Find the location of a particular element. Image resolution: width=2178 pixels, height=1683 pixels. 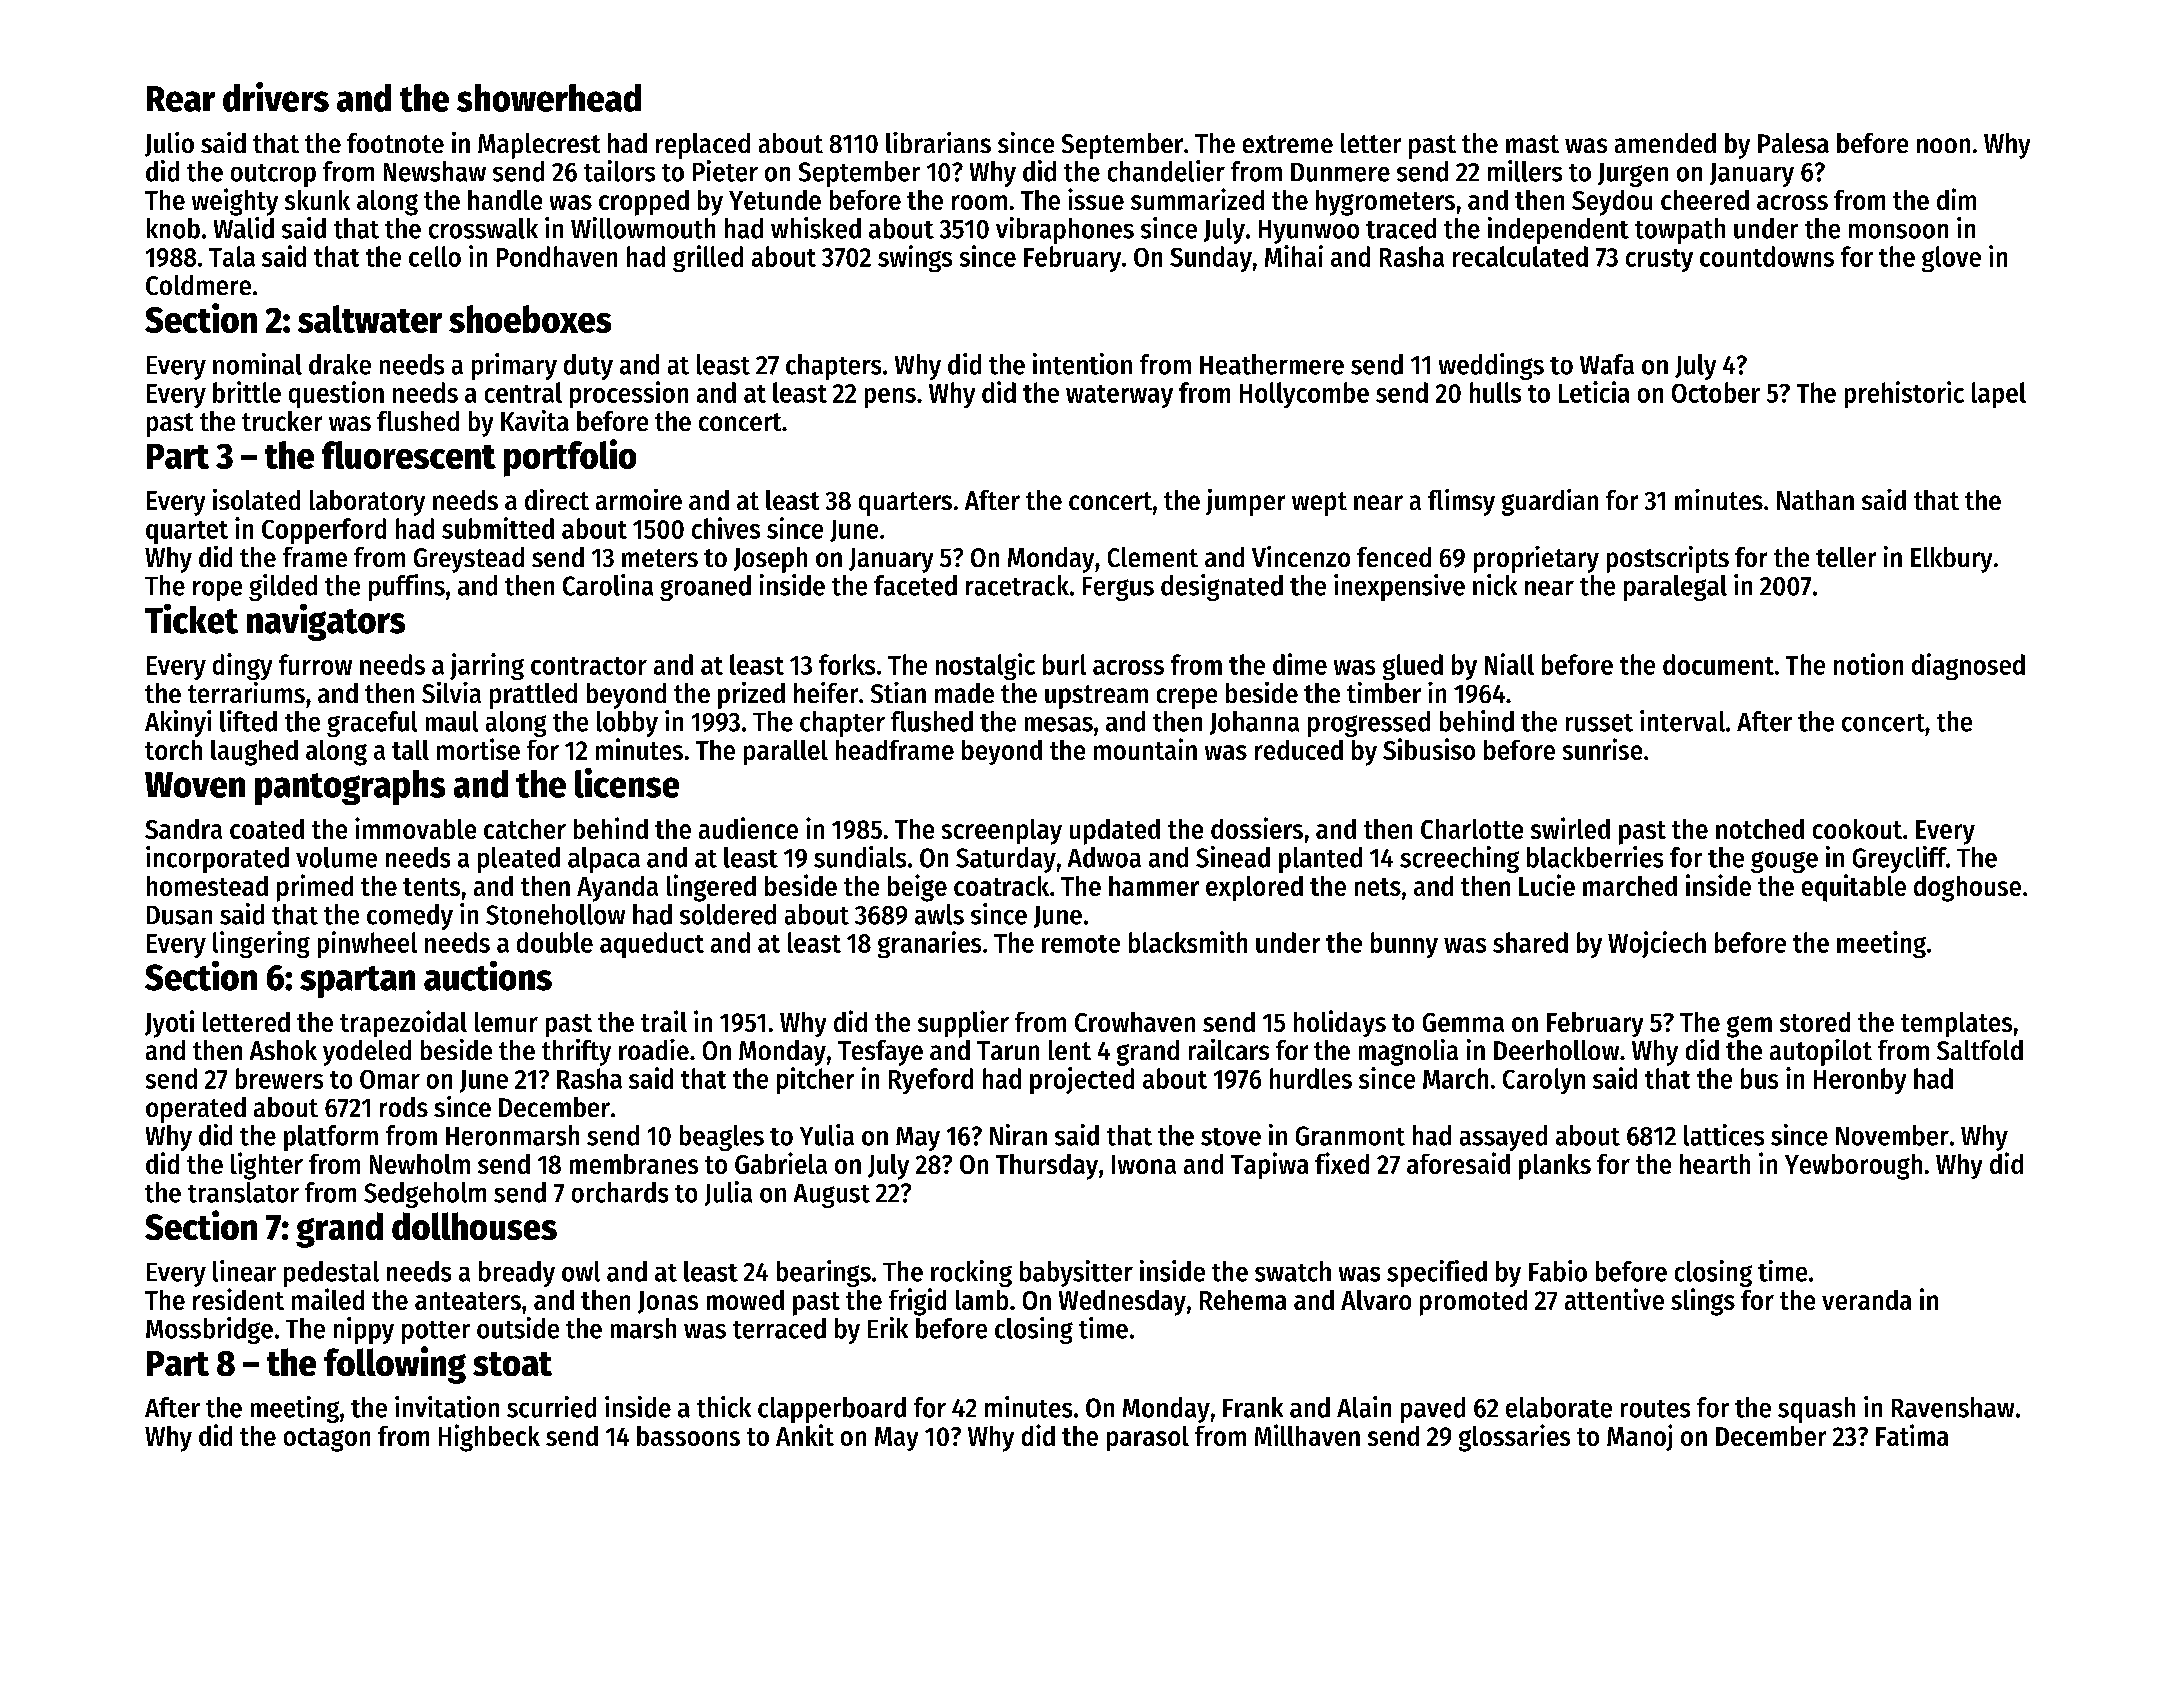

teller is located at coordinates (1846, 557).
